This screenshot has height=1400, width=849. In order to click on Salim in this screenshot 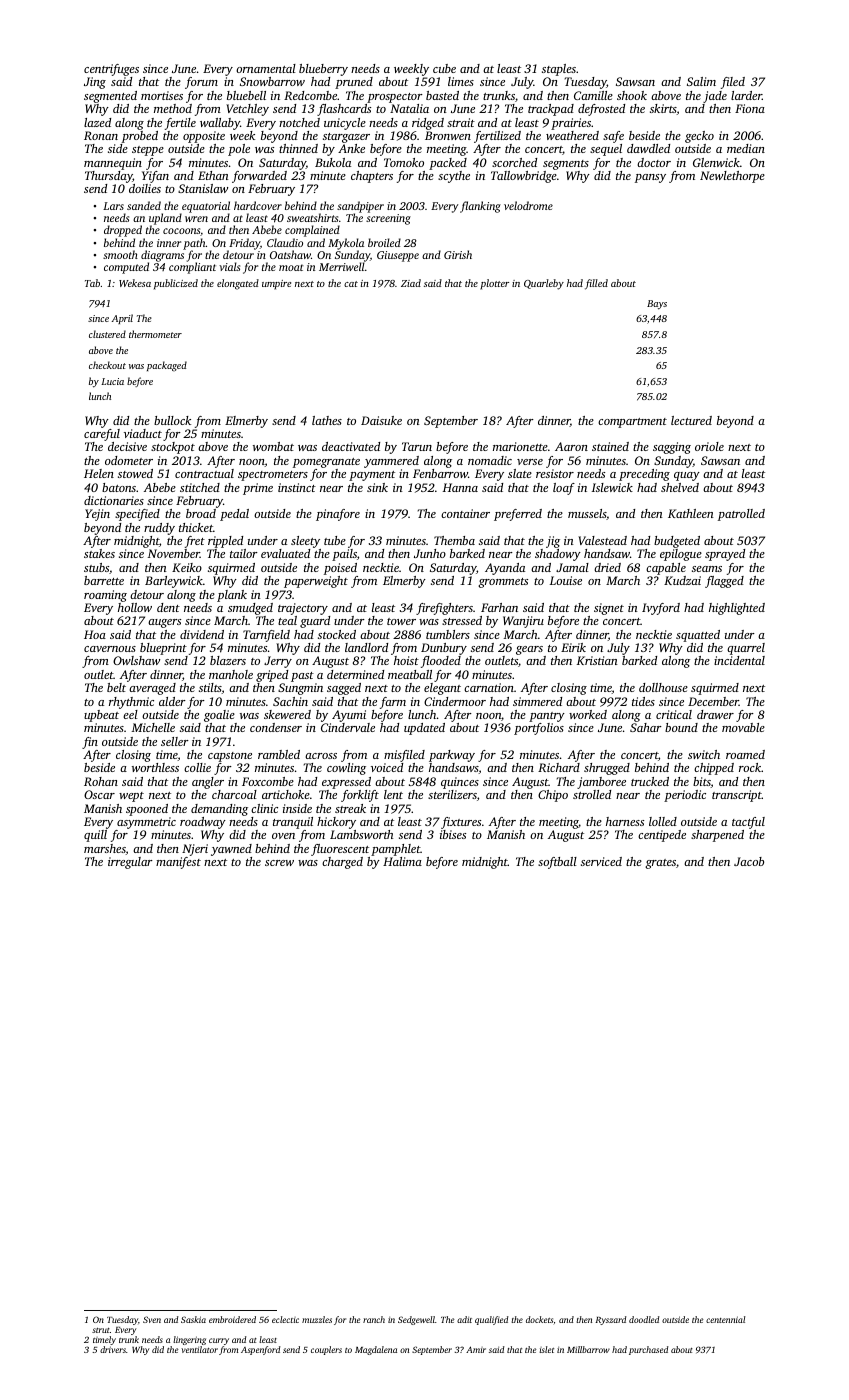, I will do `click(701, 81)`.
